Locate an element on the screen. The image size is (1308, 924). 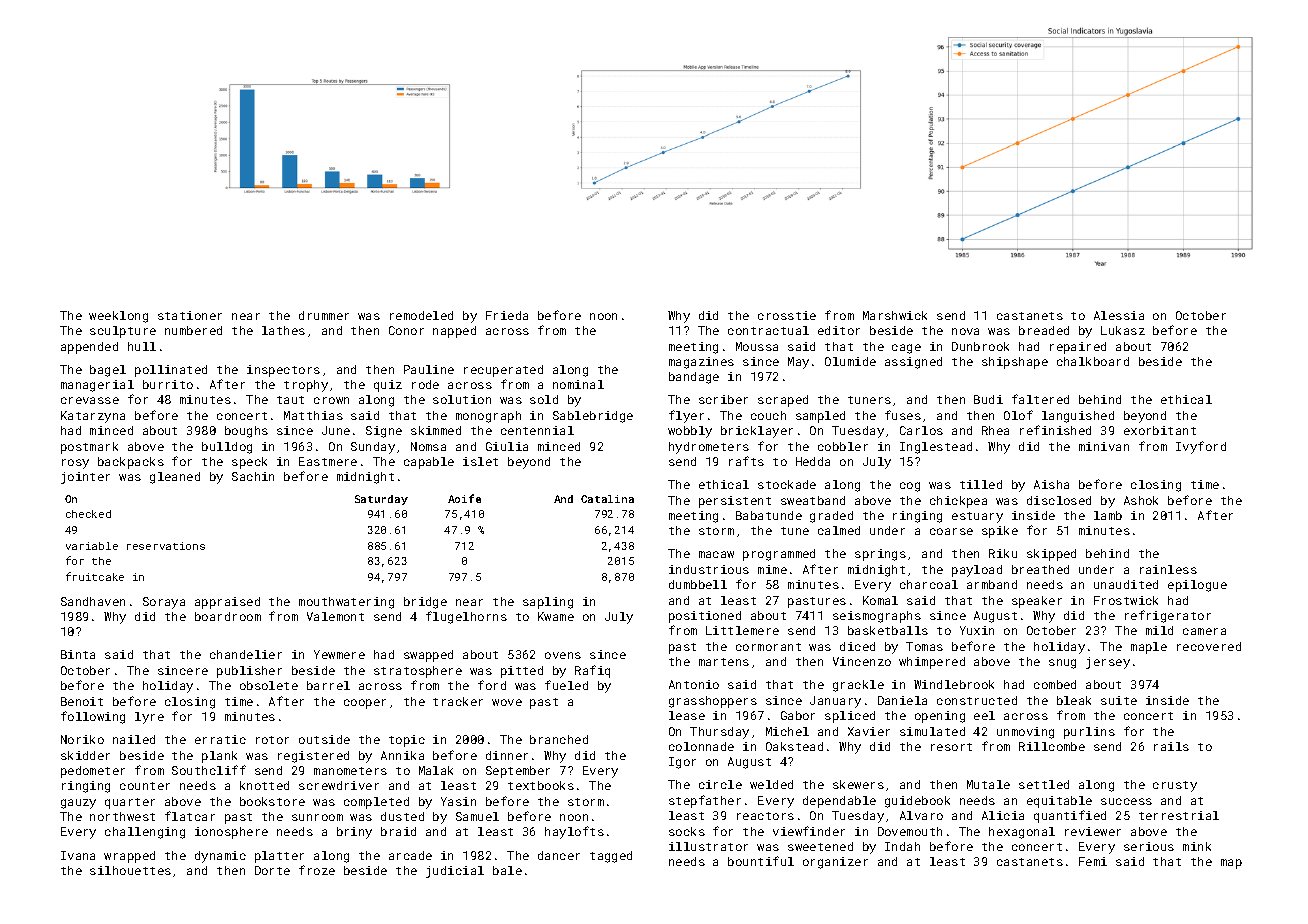
gleaned is located at coordinates (175, 478).
